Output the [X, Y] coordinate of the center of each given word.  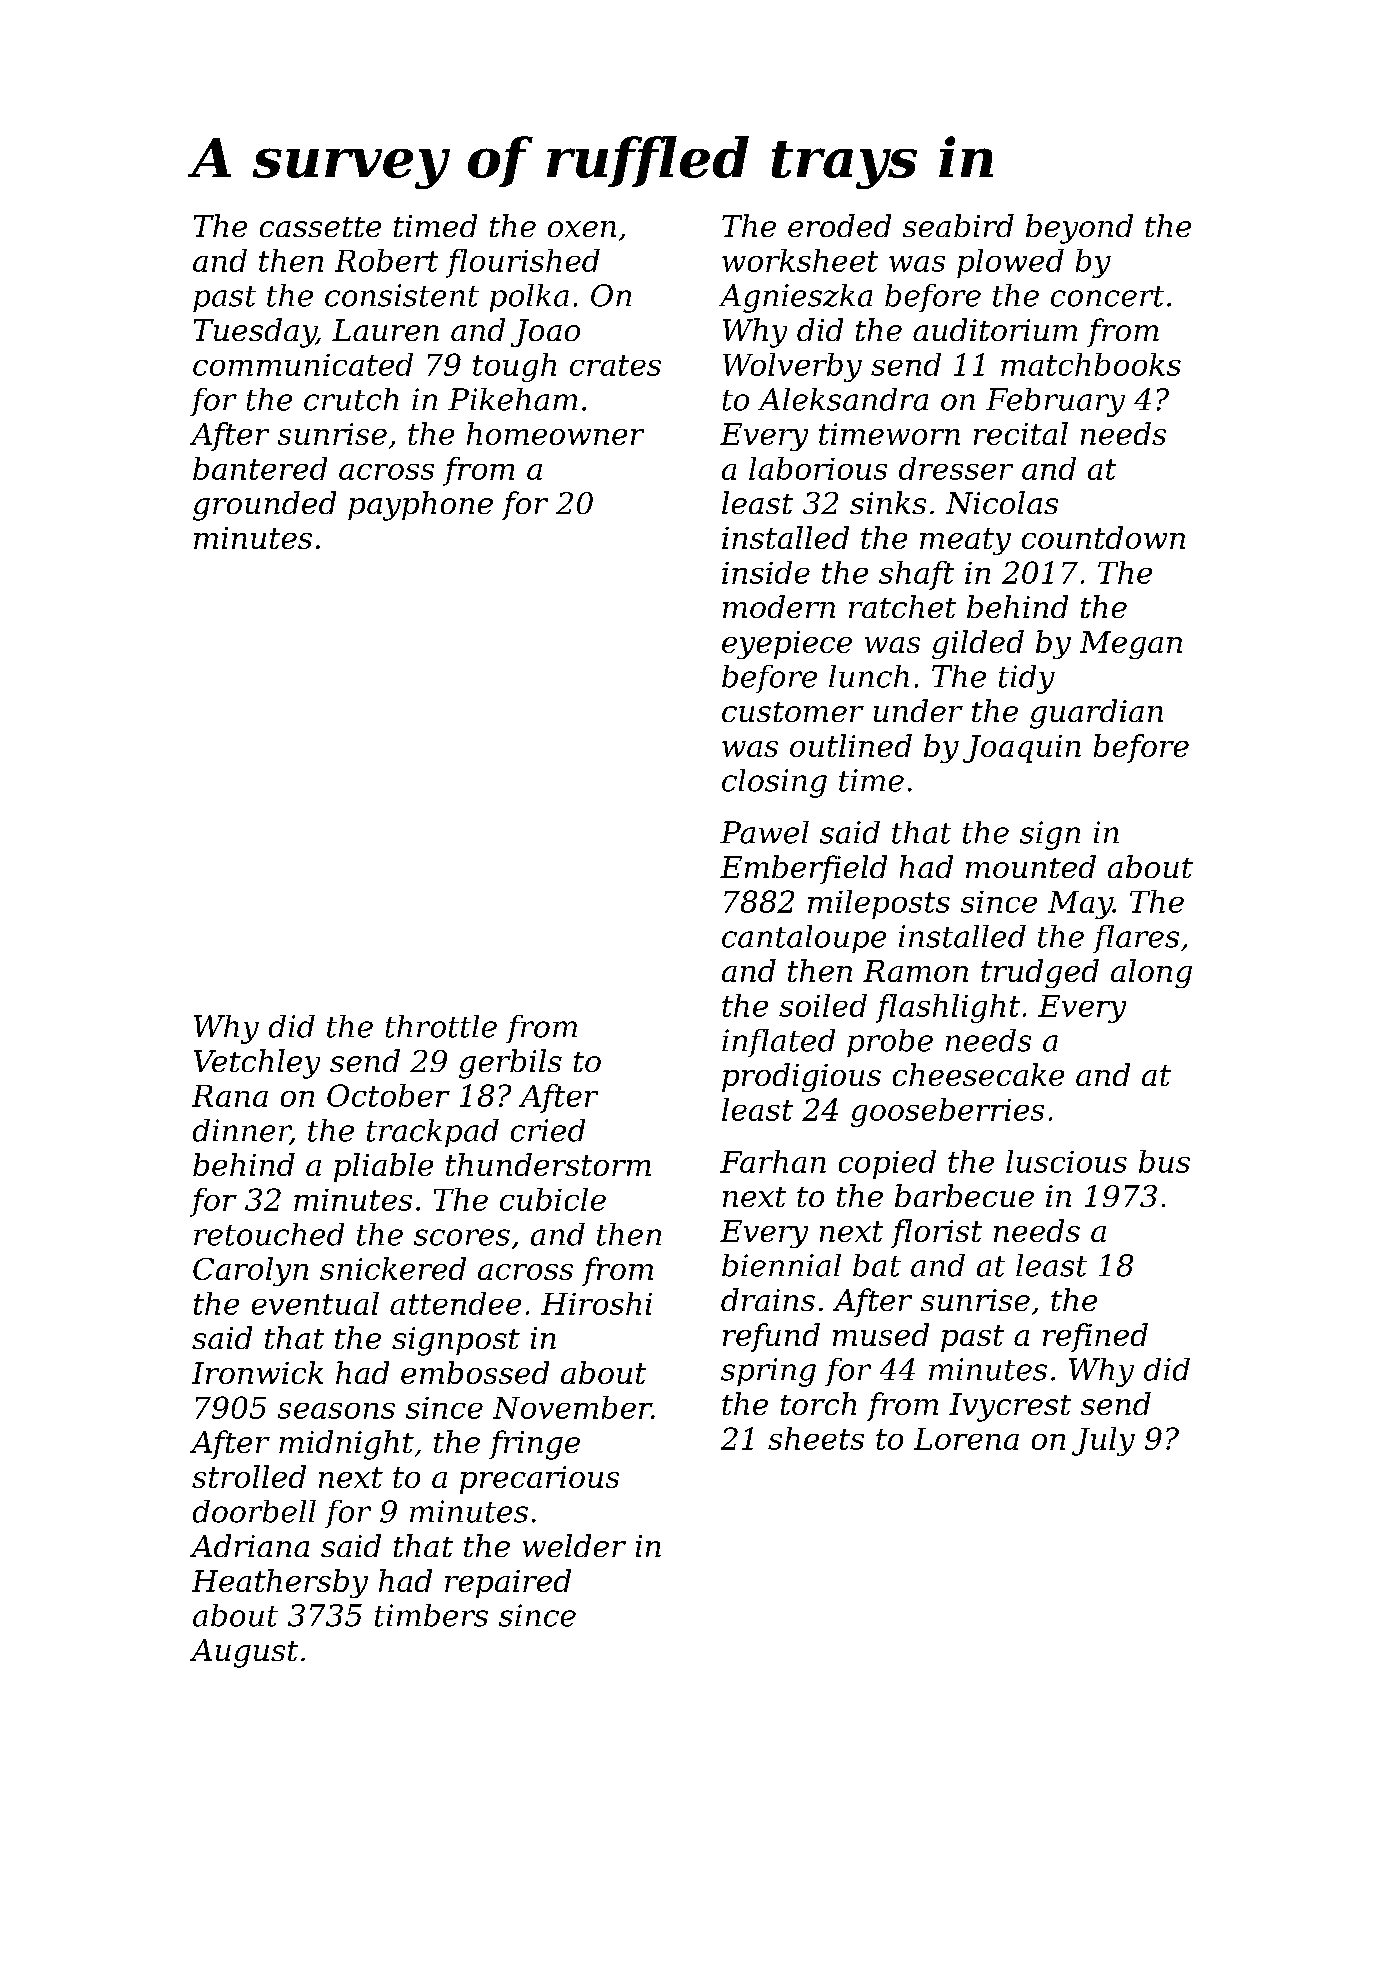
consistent [402, 295]
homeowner [555, 433]
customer [793, 712]
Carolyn [250, 1271]
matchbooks [1091, 364]
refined [1095, 1337]
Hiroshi [596, 1303]
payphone [420, 506]
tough [514, 367]
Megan [1131, 645]
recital [1021, 433]
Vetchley [257, 1064]
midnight [346, 1445]
